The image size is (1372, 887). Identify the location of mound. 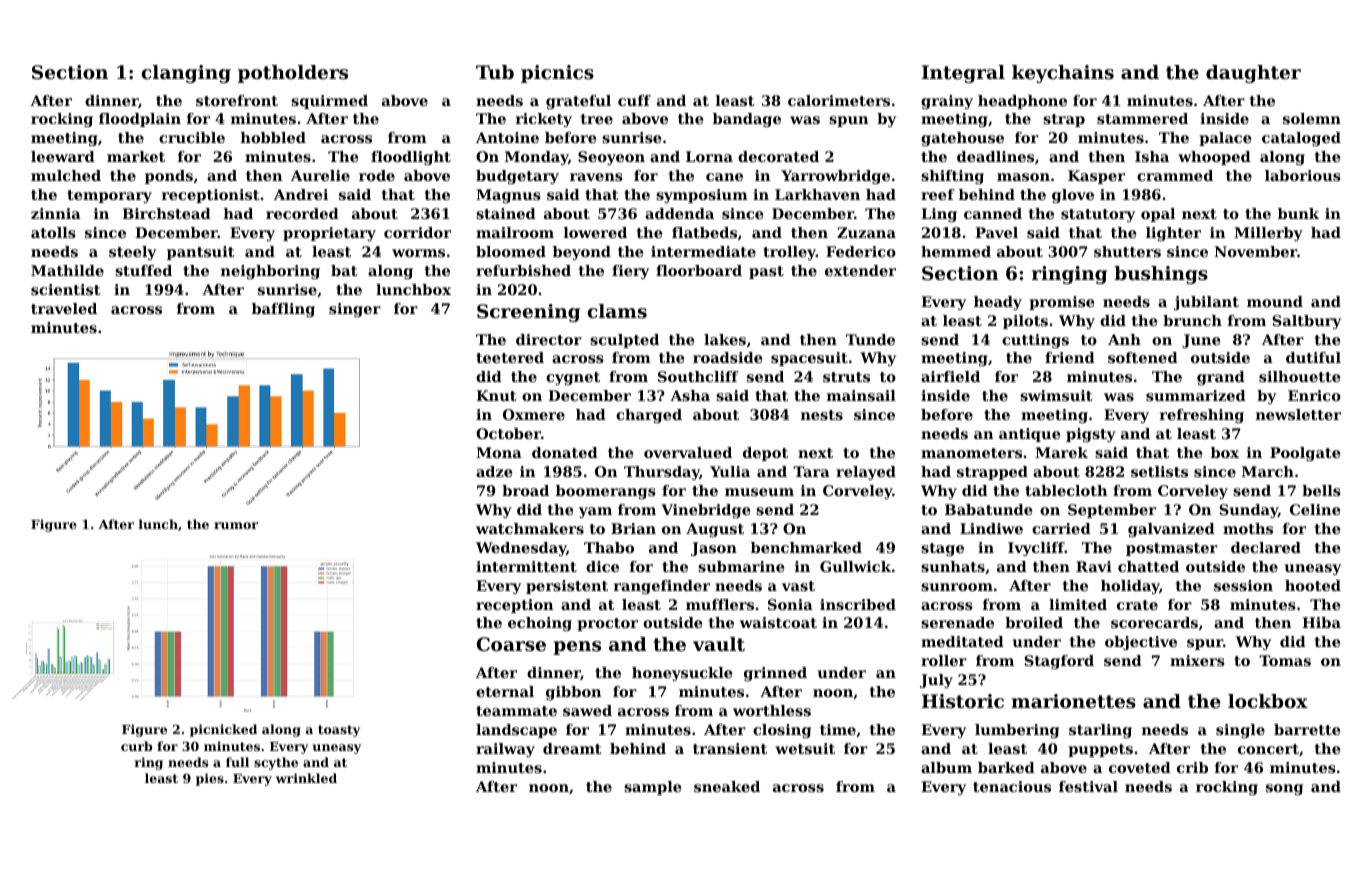
(1275, 301).
